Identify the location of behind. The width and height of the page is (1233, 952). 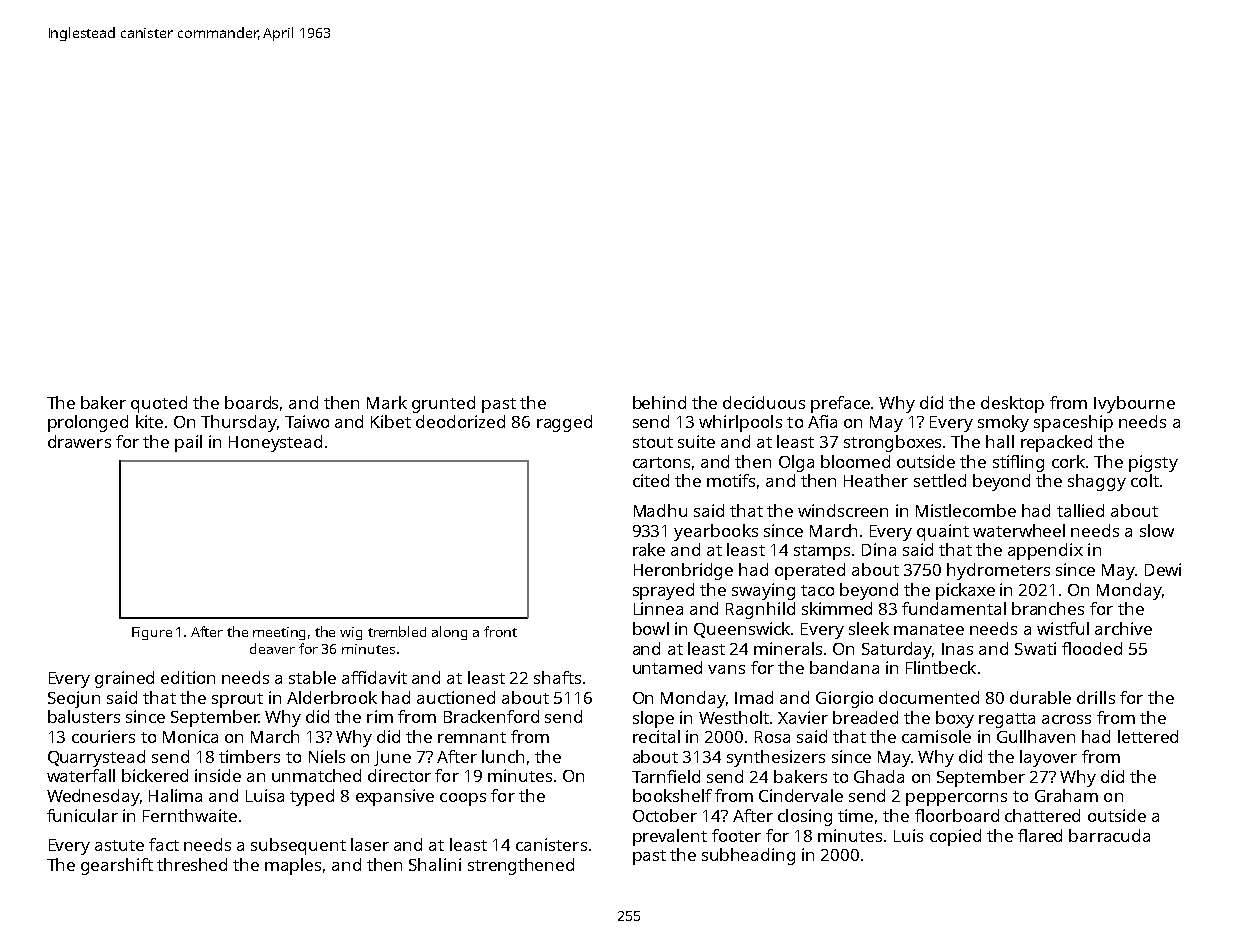
(659, 402).
